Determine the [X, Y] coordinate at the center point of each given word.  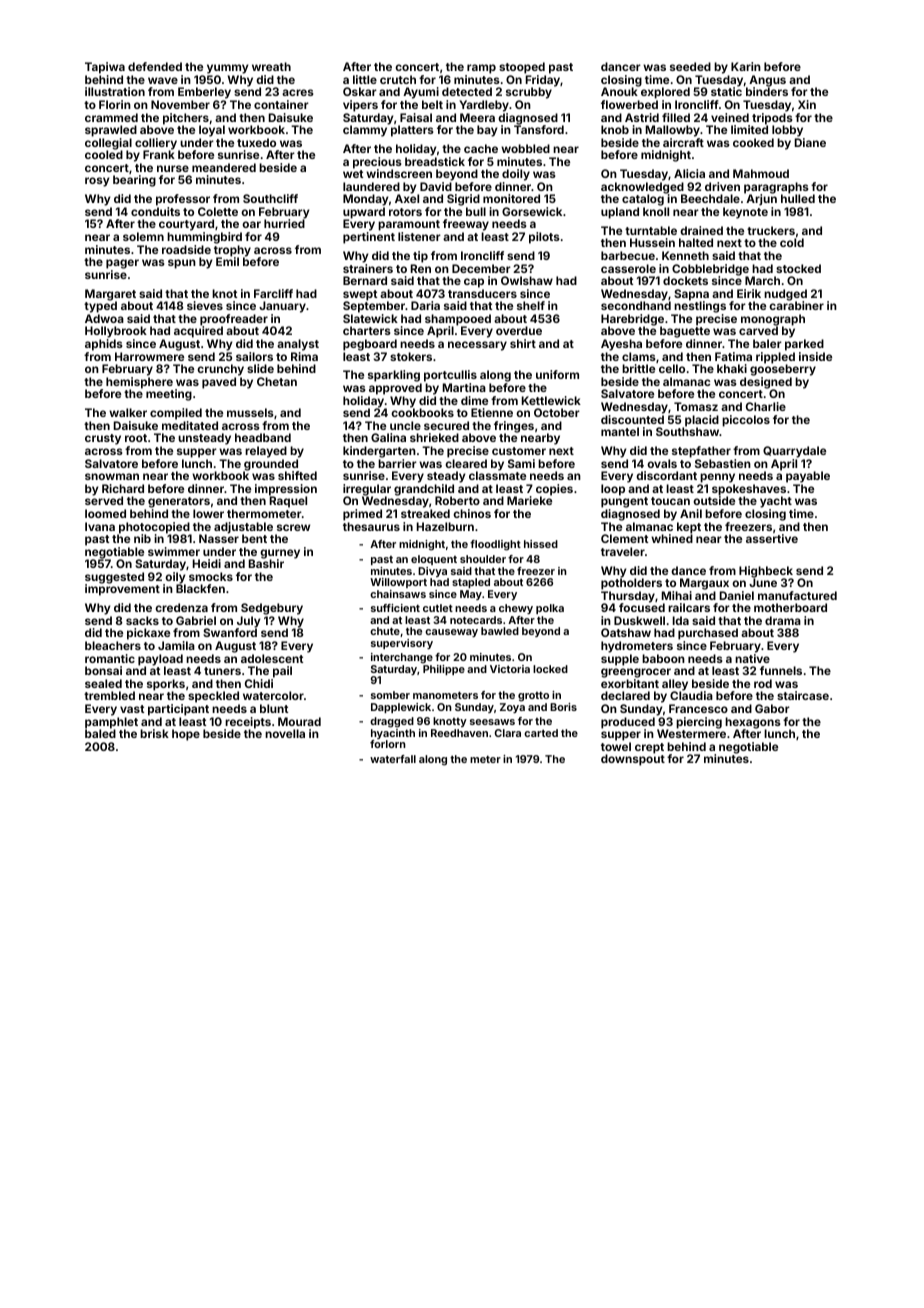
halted [696, 242]
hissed [541, 544]
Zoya [512, 708]
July [249, 622]
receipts [248, 723]
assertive [772, 538]
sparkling [394, 376]
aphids [104, 345]
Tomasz [696, 406]
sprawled [111, 131]
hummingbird [204, 238]
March [762, 280]
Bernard [365, 280]
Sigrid [463, 200]
